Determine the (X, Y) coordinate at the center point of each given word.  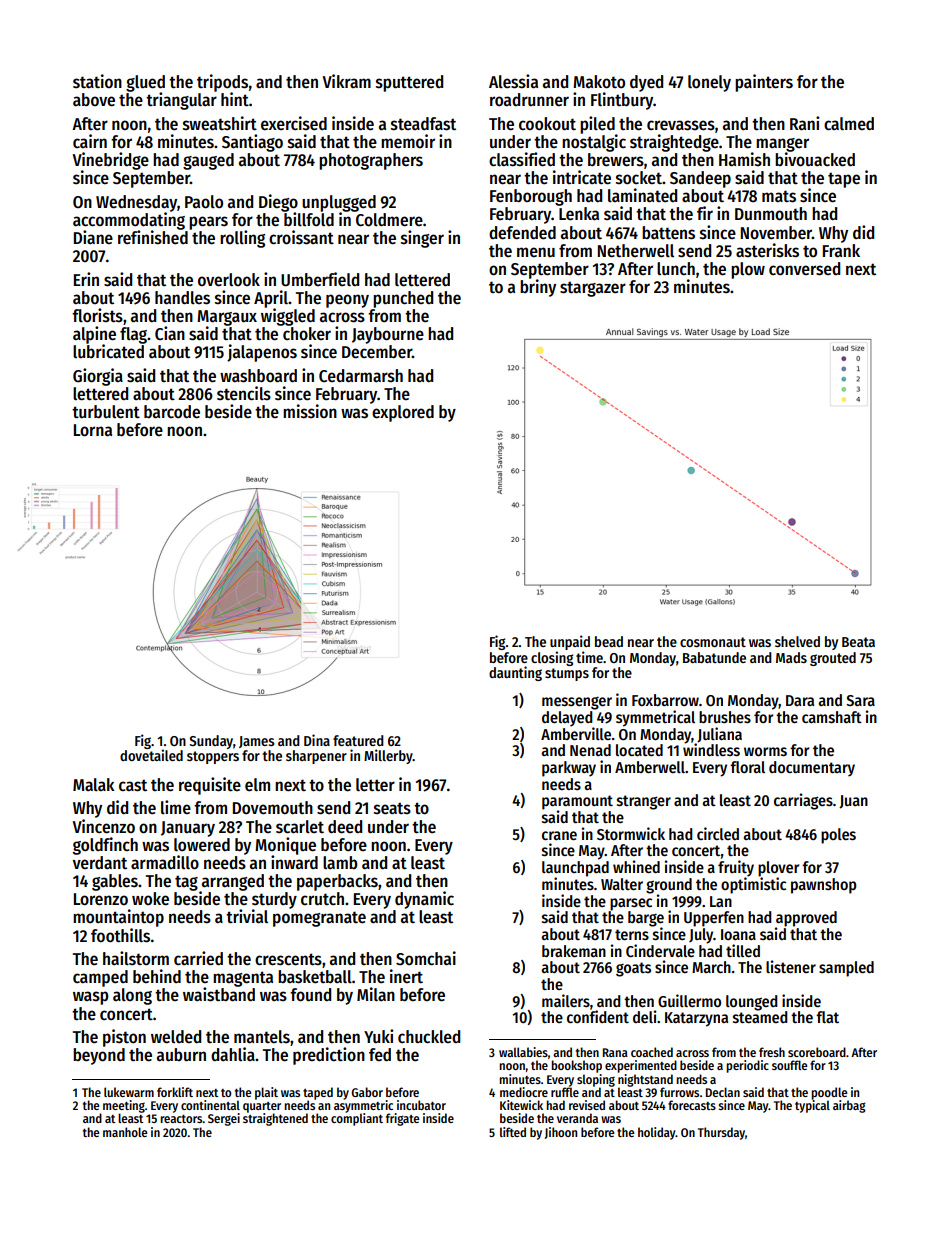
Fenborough (531, 197)
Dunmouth (771, 214)
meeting (124, 1106)
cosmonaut (713, 642)
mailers (566, 1000)
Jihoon (560, 1133)
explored (403, 413)
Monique (285, 846)
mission (310, 411)
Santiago (252, 143)
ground (669, 886)
